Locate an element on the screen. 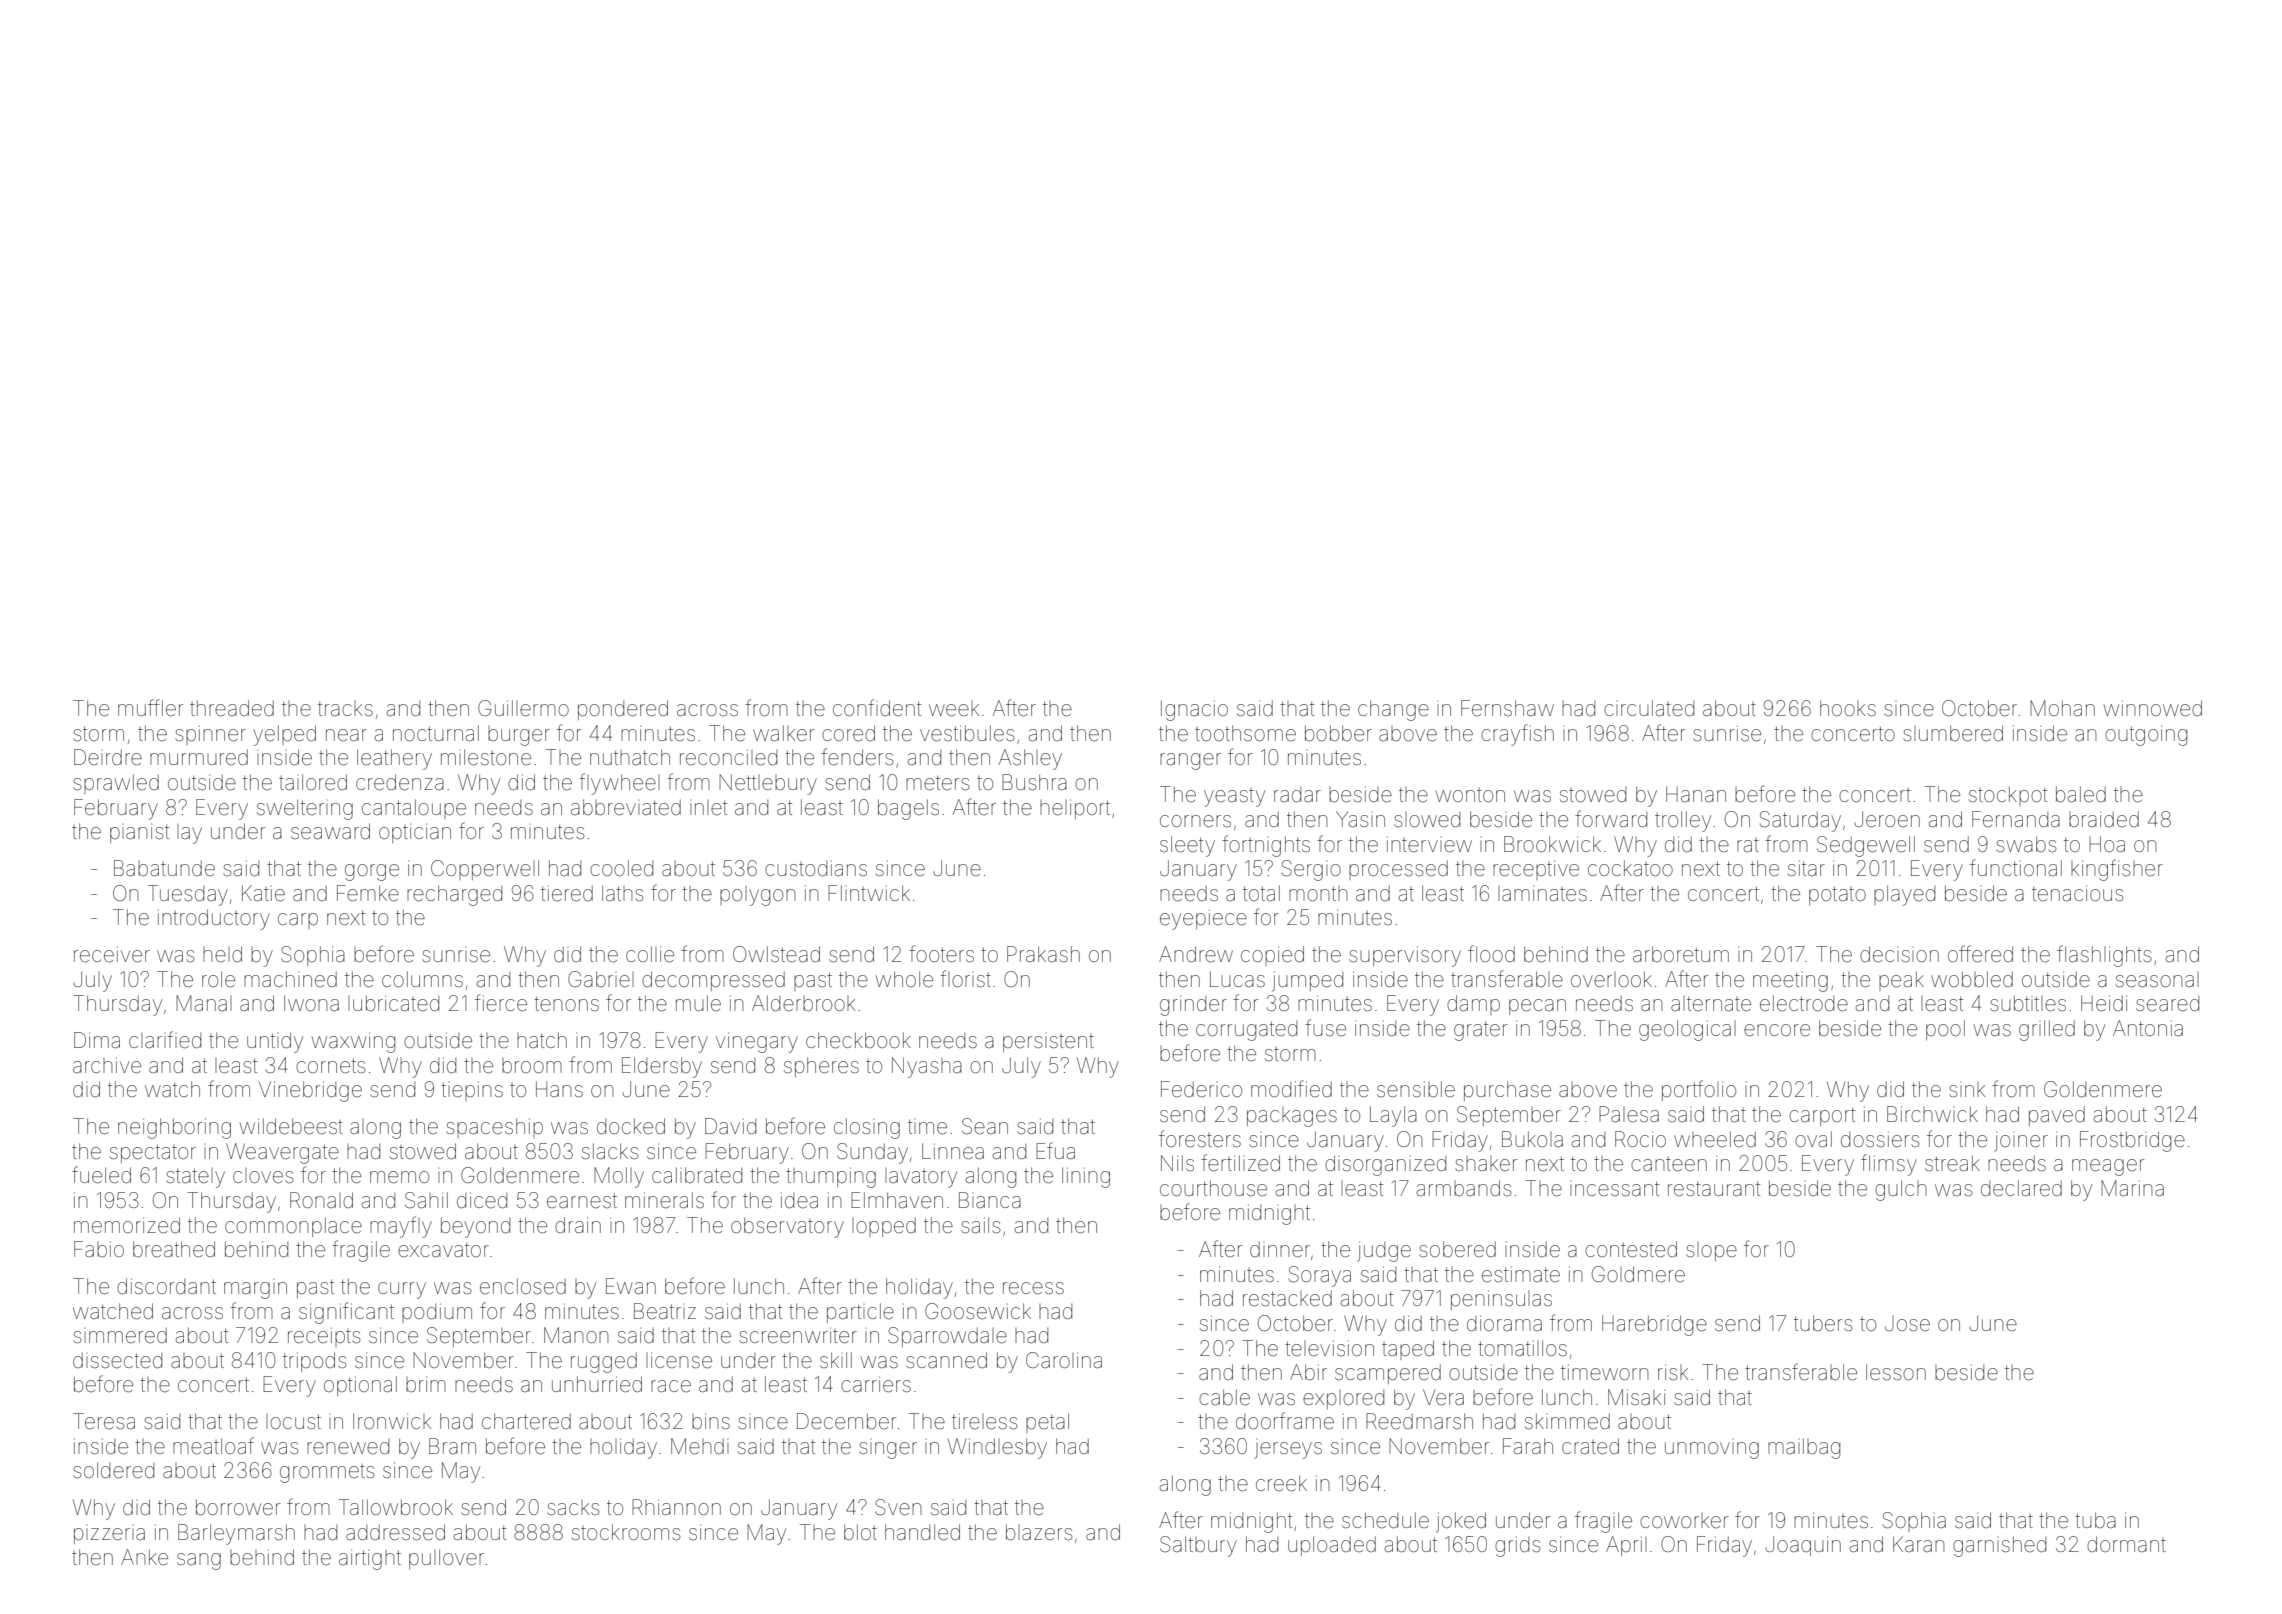 Image resolution: width=2282 pixels, height=1614 pixels. pizzeria is located at coordinates (109, 1536).
